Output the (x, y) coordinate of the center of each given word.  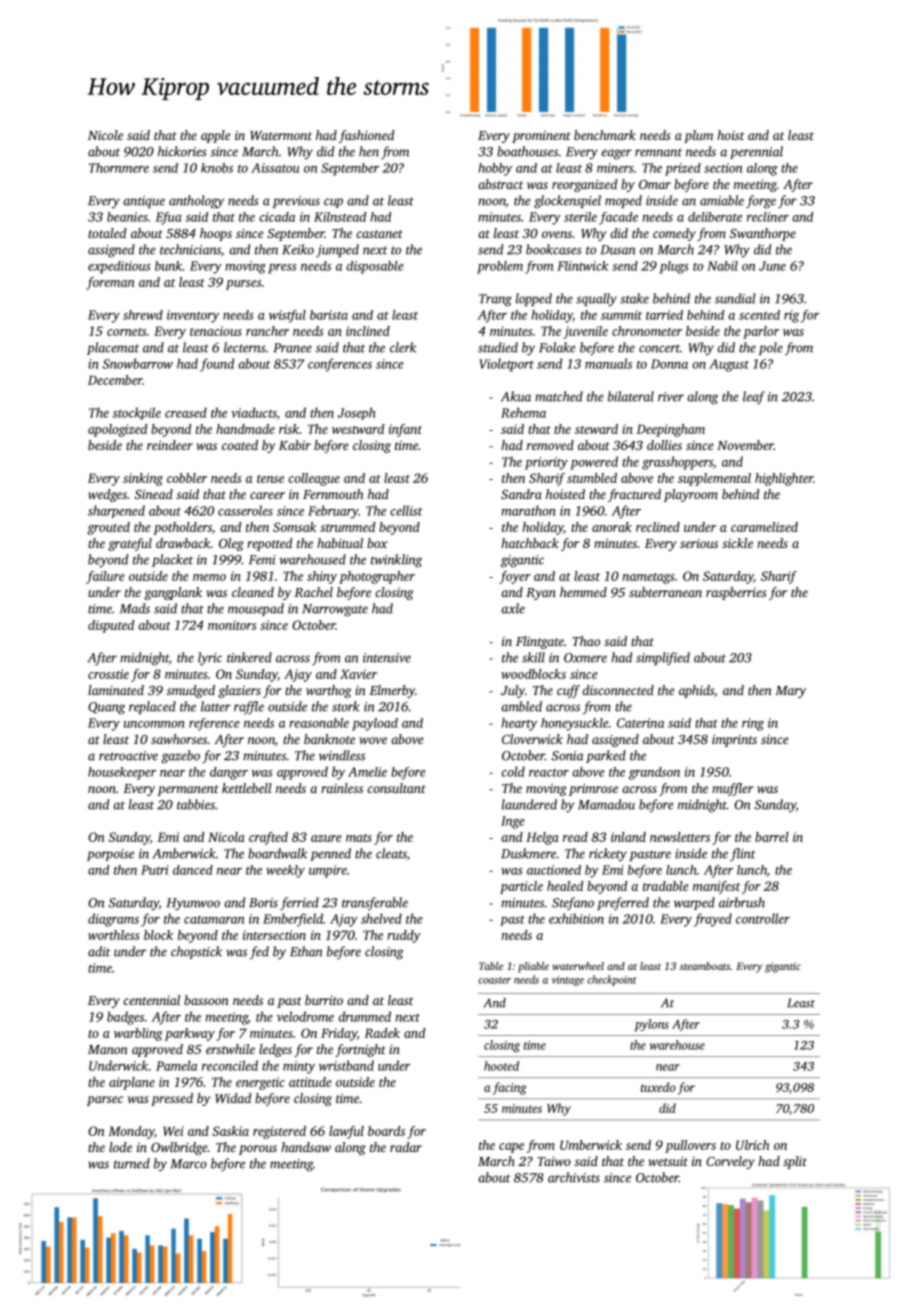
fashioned (367, 136)
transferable (375, 903)
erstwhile (230, 1049)
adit (99, 951)
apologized (118, 430)
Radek (382, 1033)
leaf (754, 397)
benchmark (605, 135)
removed (550, 445)
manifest (716, 887)
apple (216, 136)
